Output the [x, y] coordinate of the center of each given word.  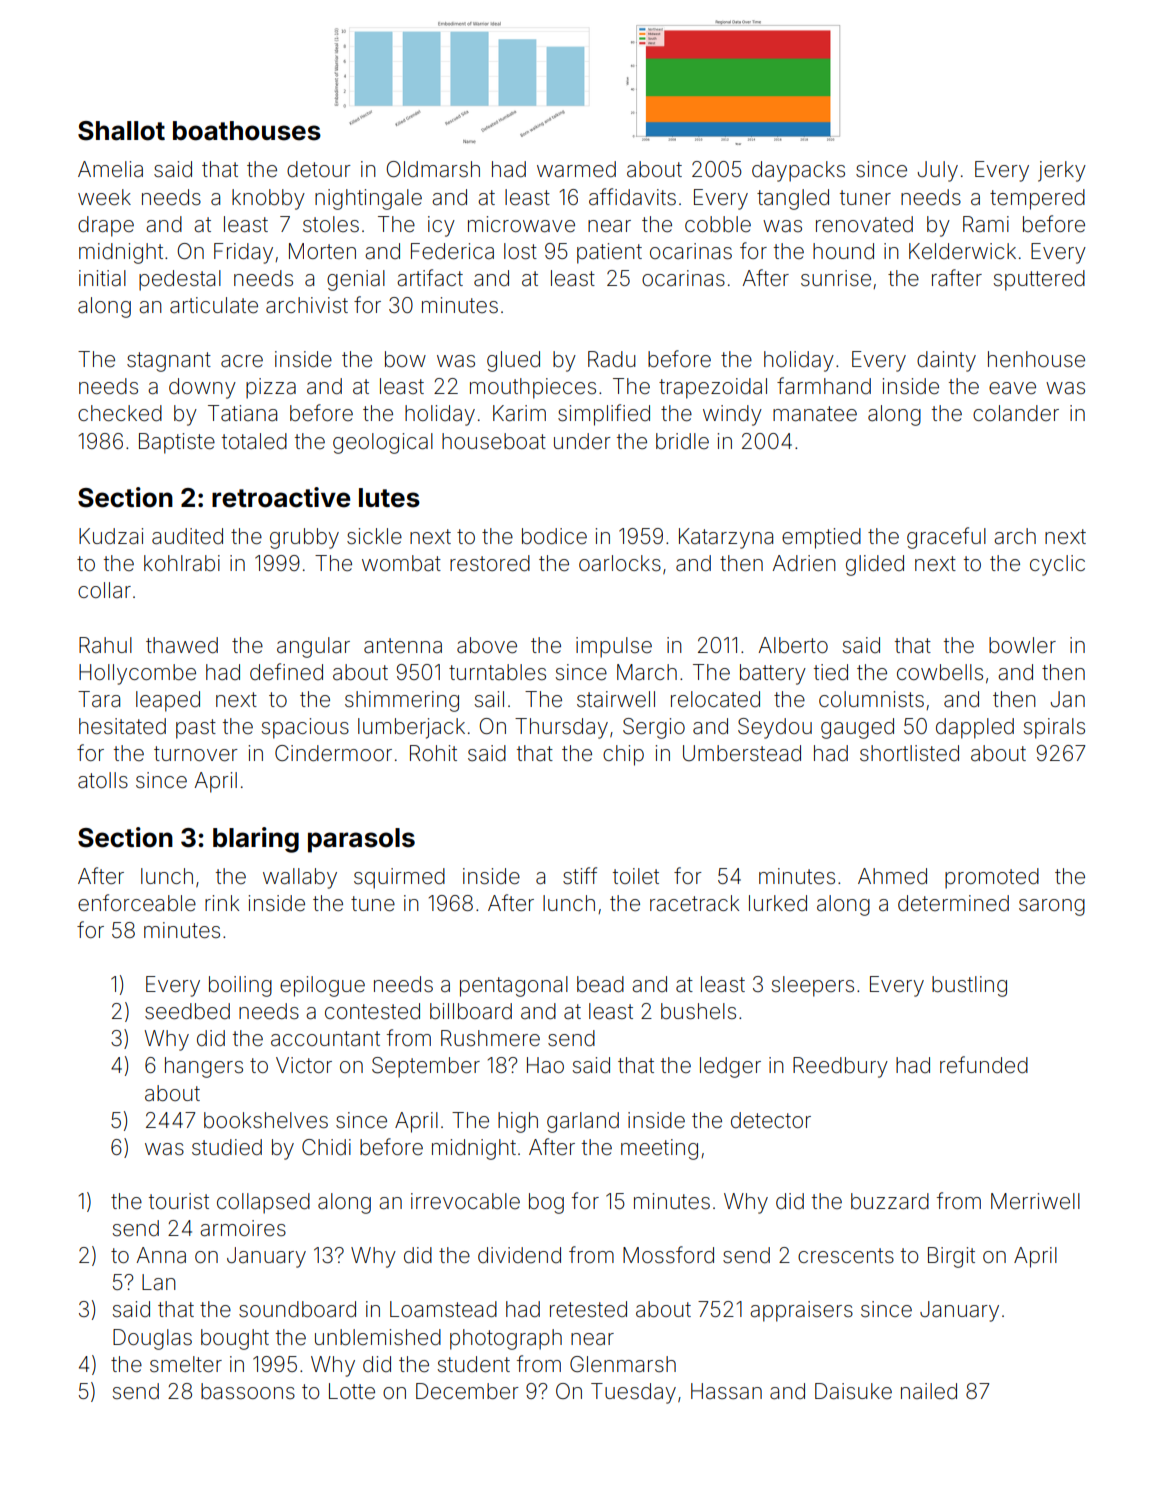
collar [104, 590]
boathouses [247, 131]
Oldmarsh [433, 169]
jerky [1062, 171]
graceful [946, 538]
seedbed [187, 1011]
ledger [730, 1067]
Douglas [152, 1339]
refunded [984, 1065]
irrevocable [465, 1201]
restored [490, 563]
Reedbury [840, 1067]
